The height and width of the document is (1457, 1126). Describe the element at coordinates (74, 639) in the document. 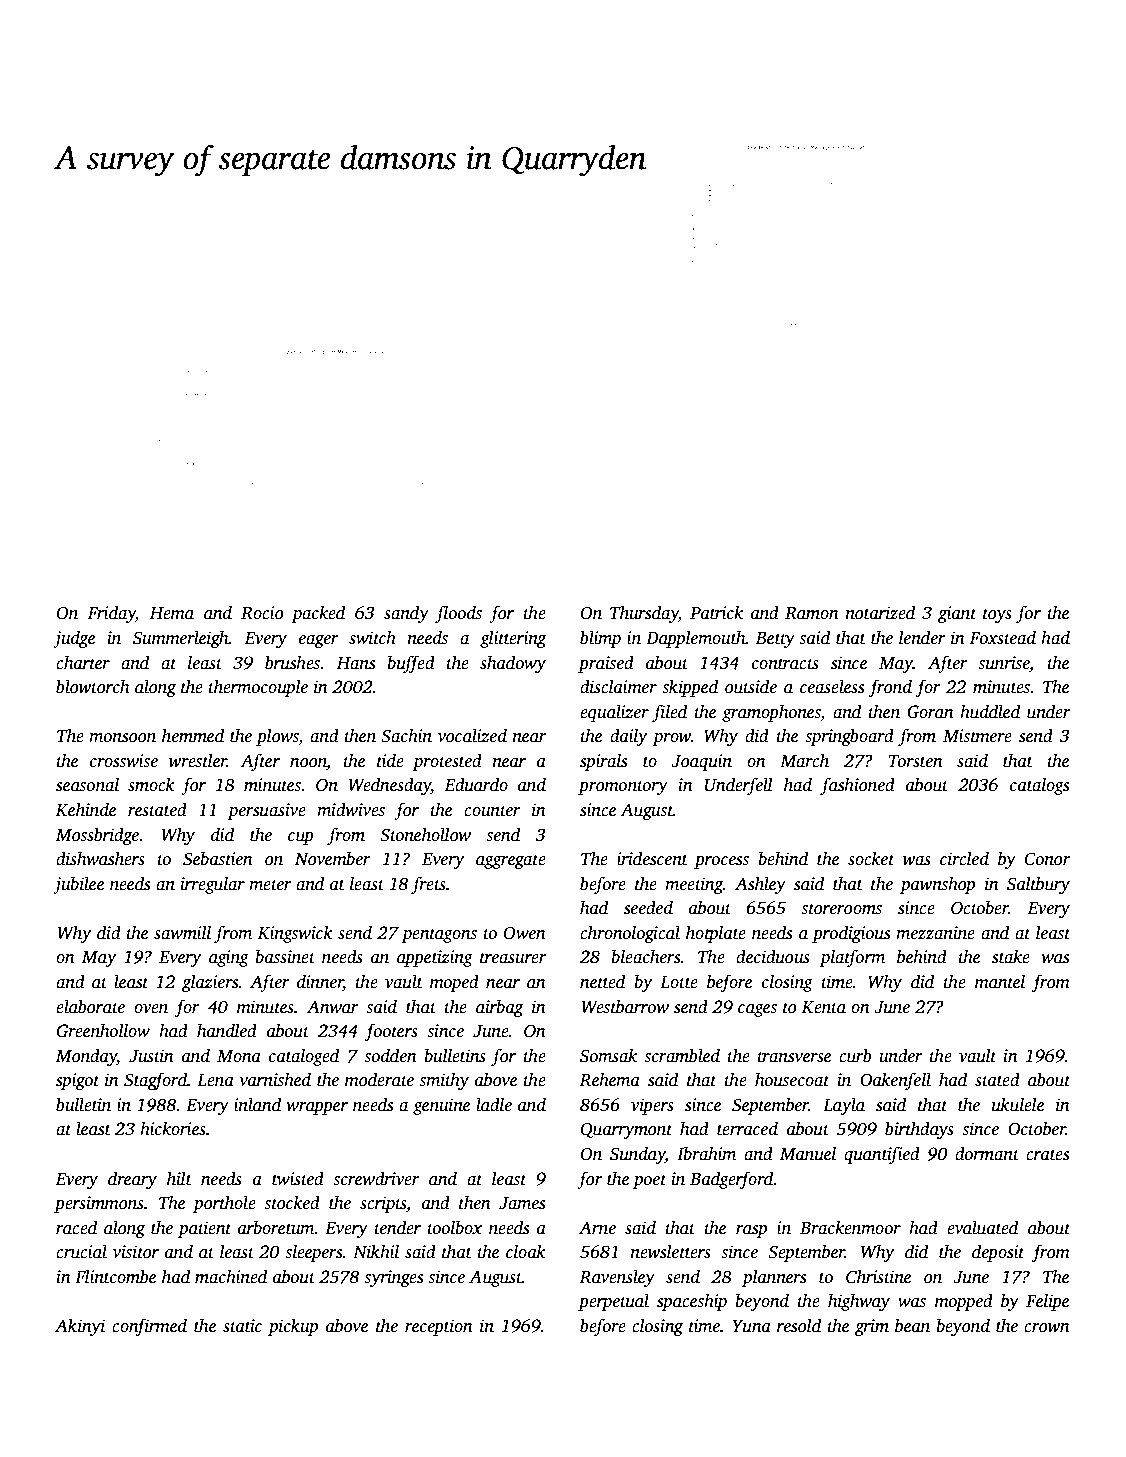

I see `judge` at that location.
